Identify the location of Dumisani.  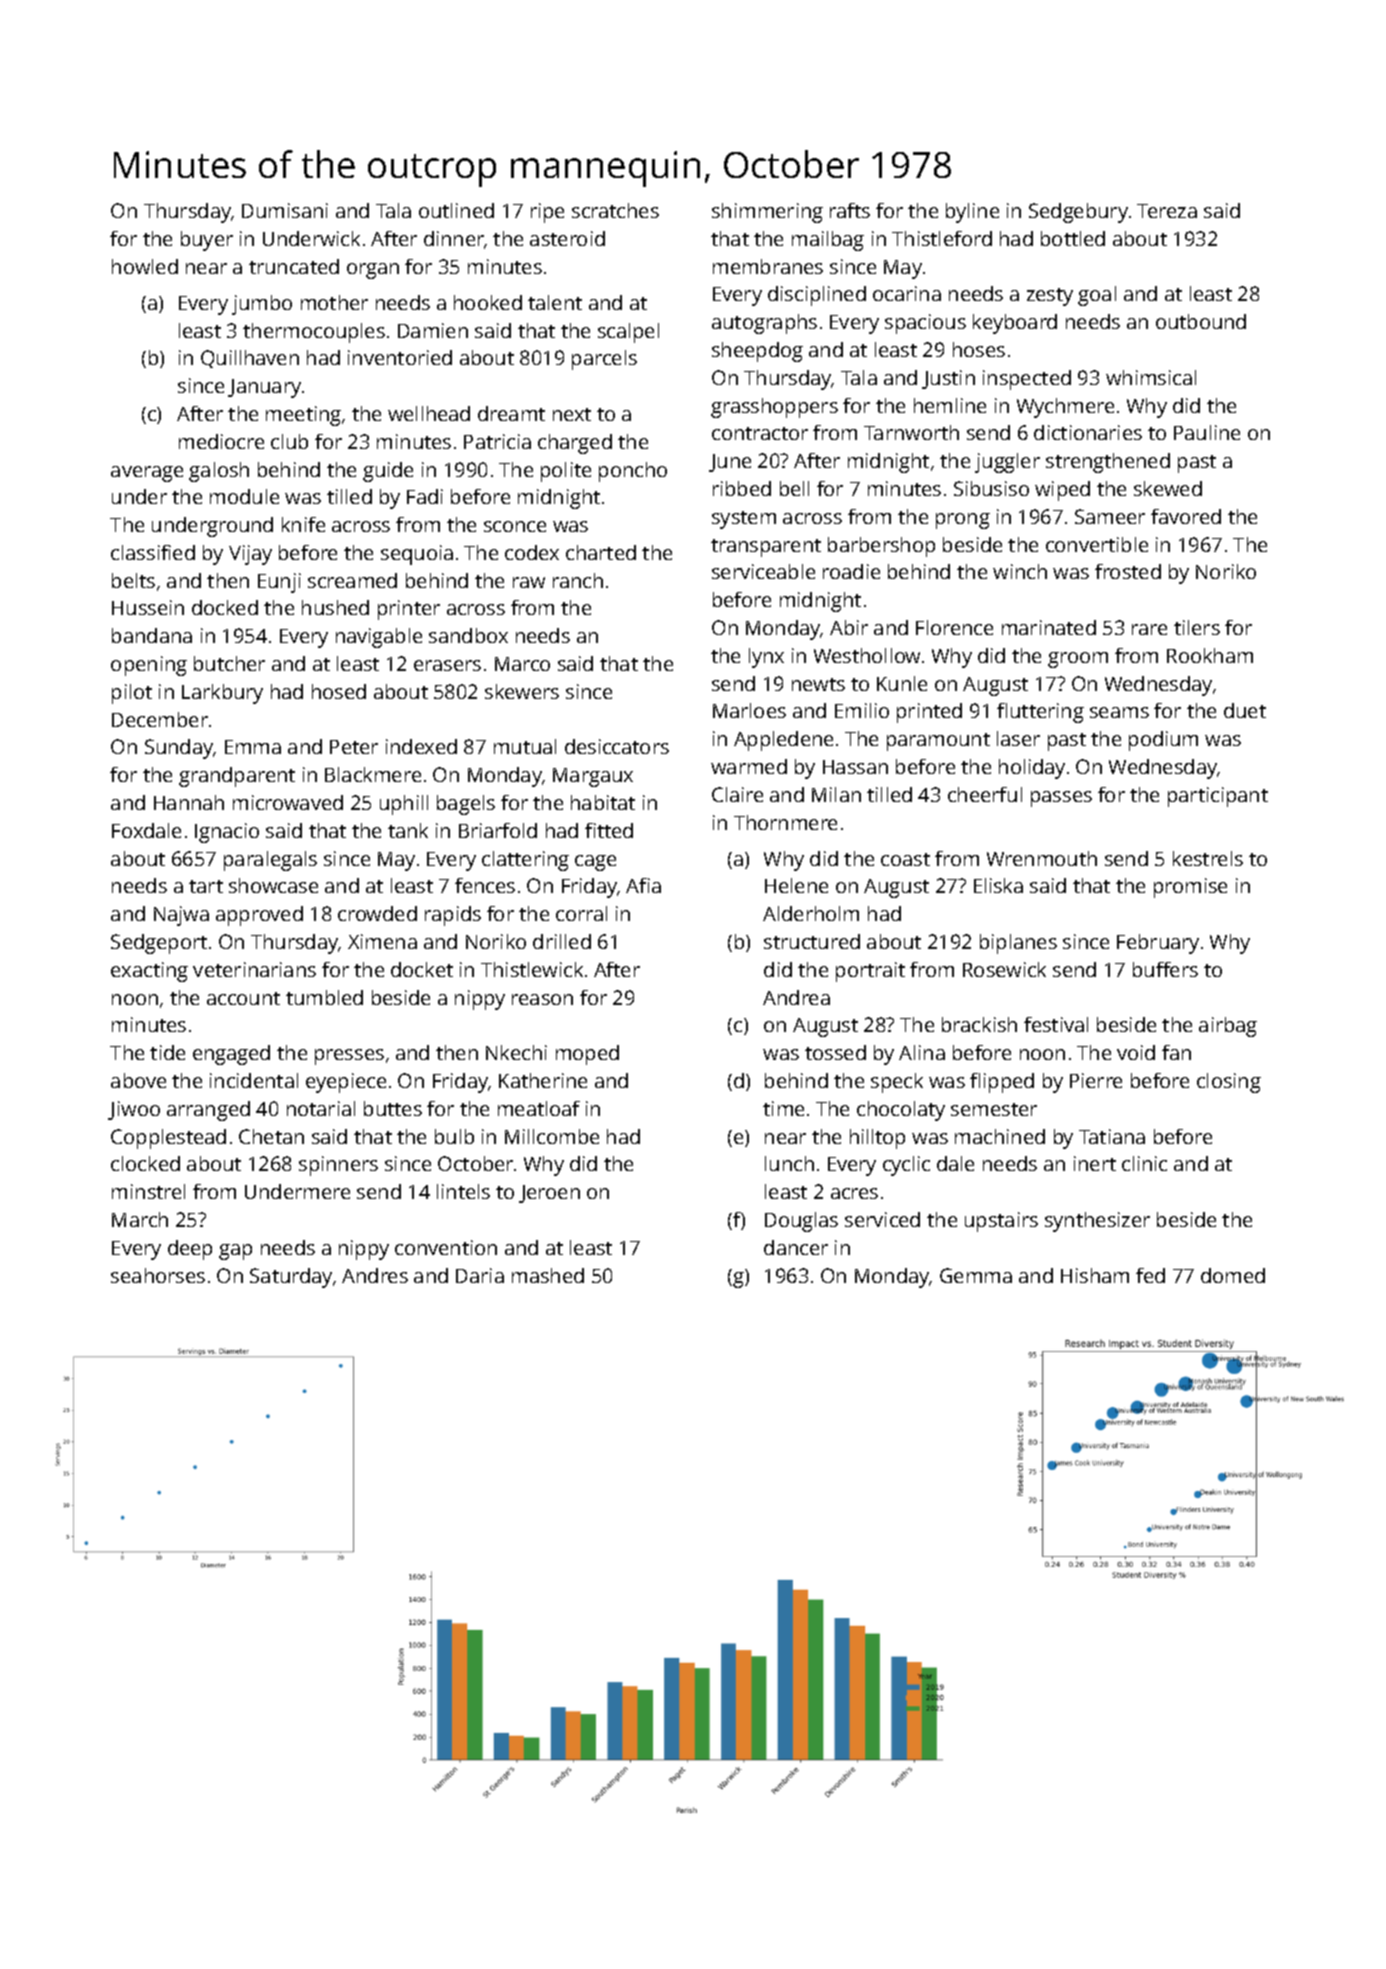
(285, 210).
